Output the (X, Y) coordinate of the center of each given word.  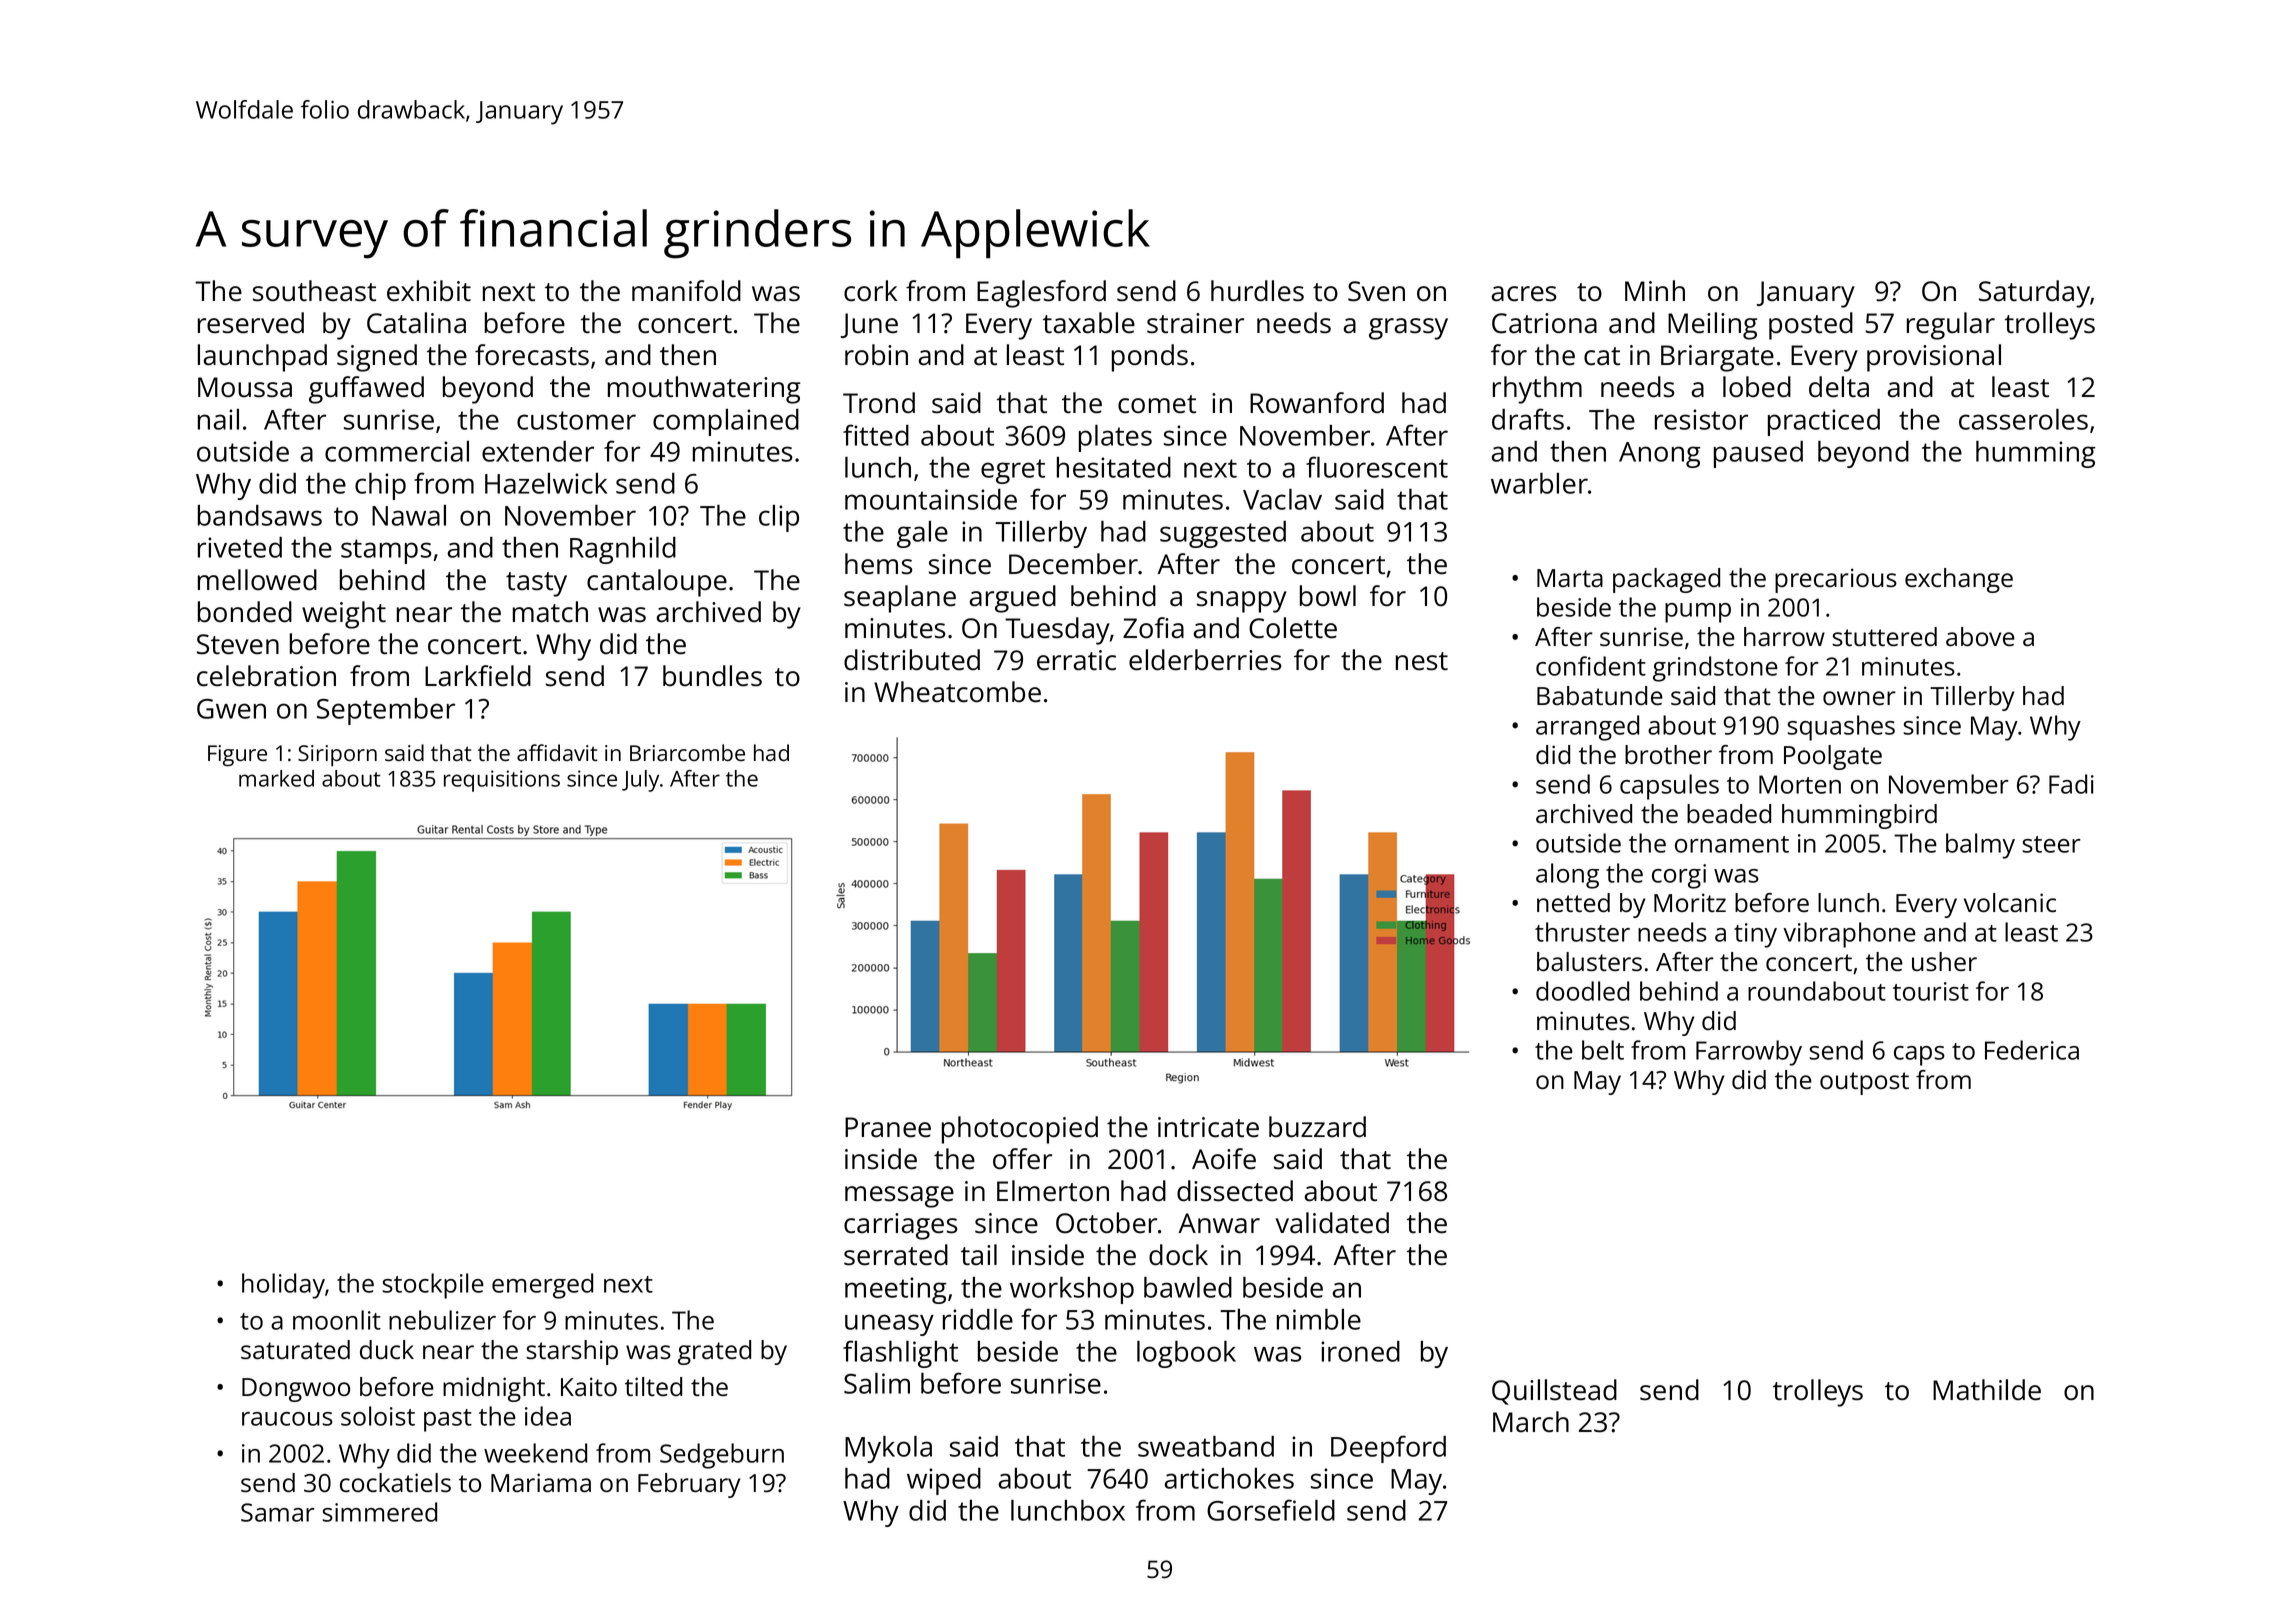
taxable (1089, 323)
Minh (1655, 290)
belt (1603, 1050)
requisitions (502, 781)
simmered (379, 1512)
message (899, 1197)
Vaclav (1282, 499)
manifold (686, 291)
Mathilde (1987, 1390)
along (1567, 876)
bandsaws (260, 515)
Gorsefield (1271, 1510)
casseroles (2023, 419)
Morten (1800, 784)
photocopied (1020, 1130)
